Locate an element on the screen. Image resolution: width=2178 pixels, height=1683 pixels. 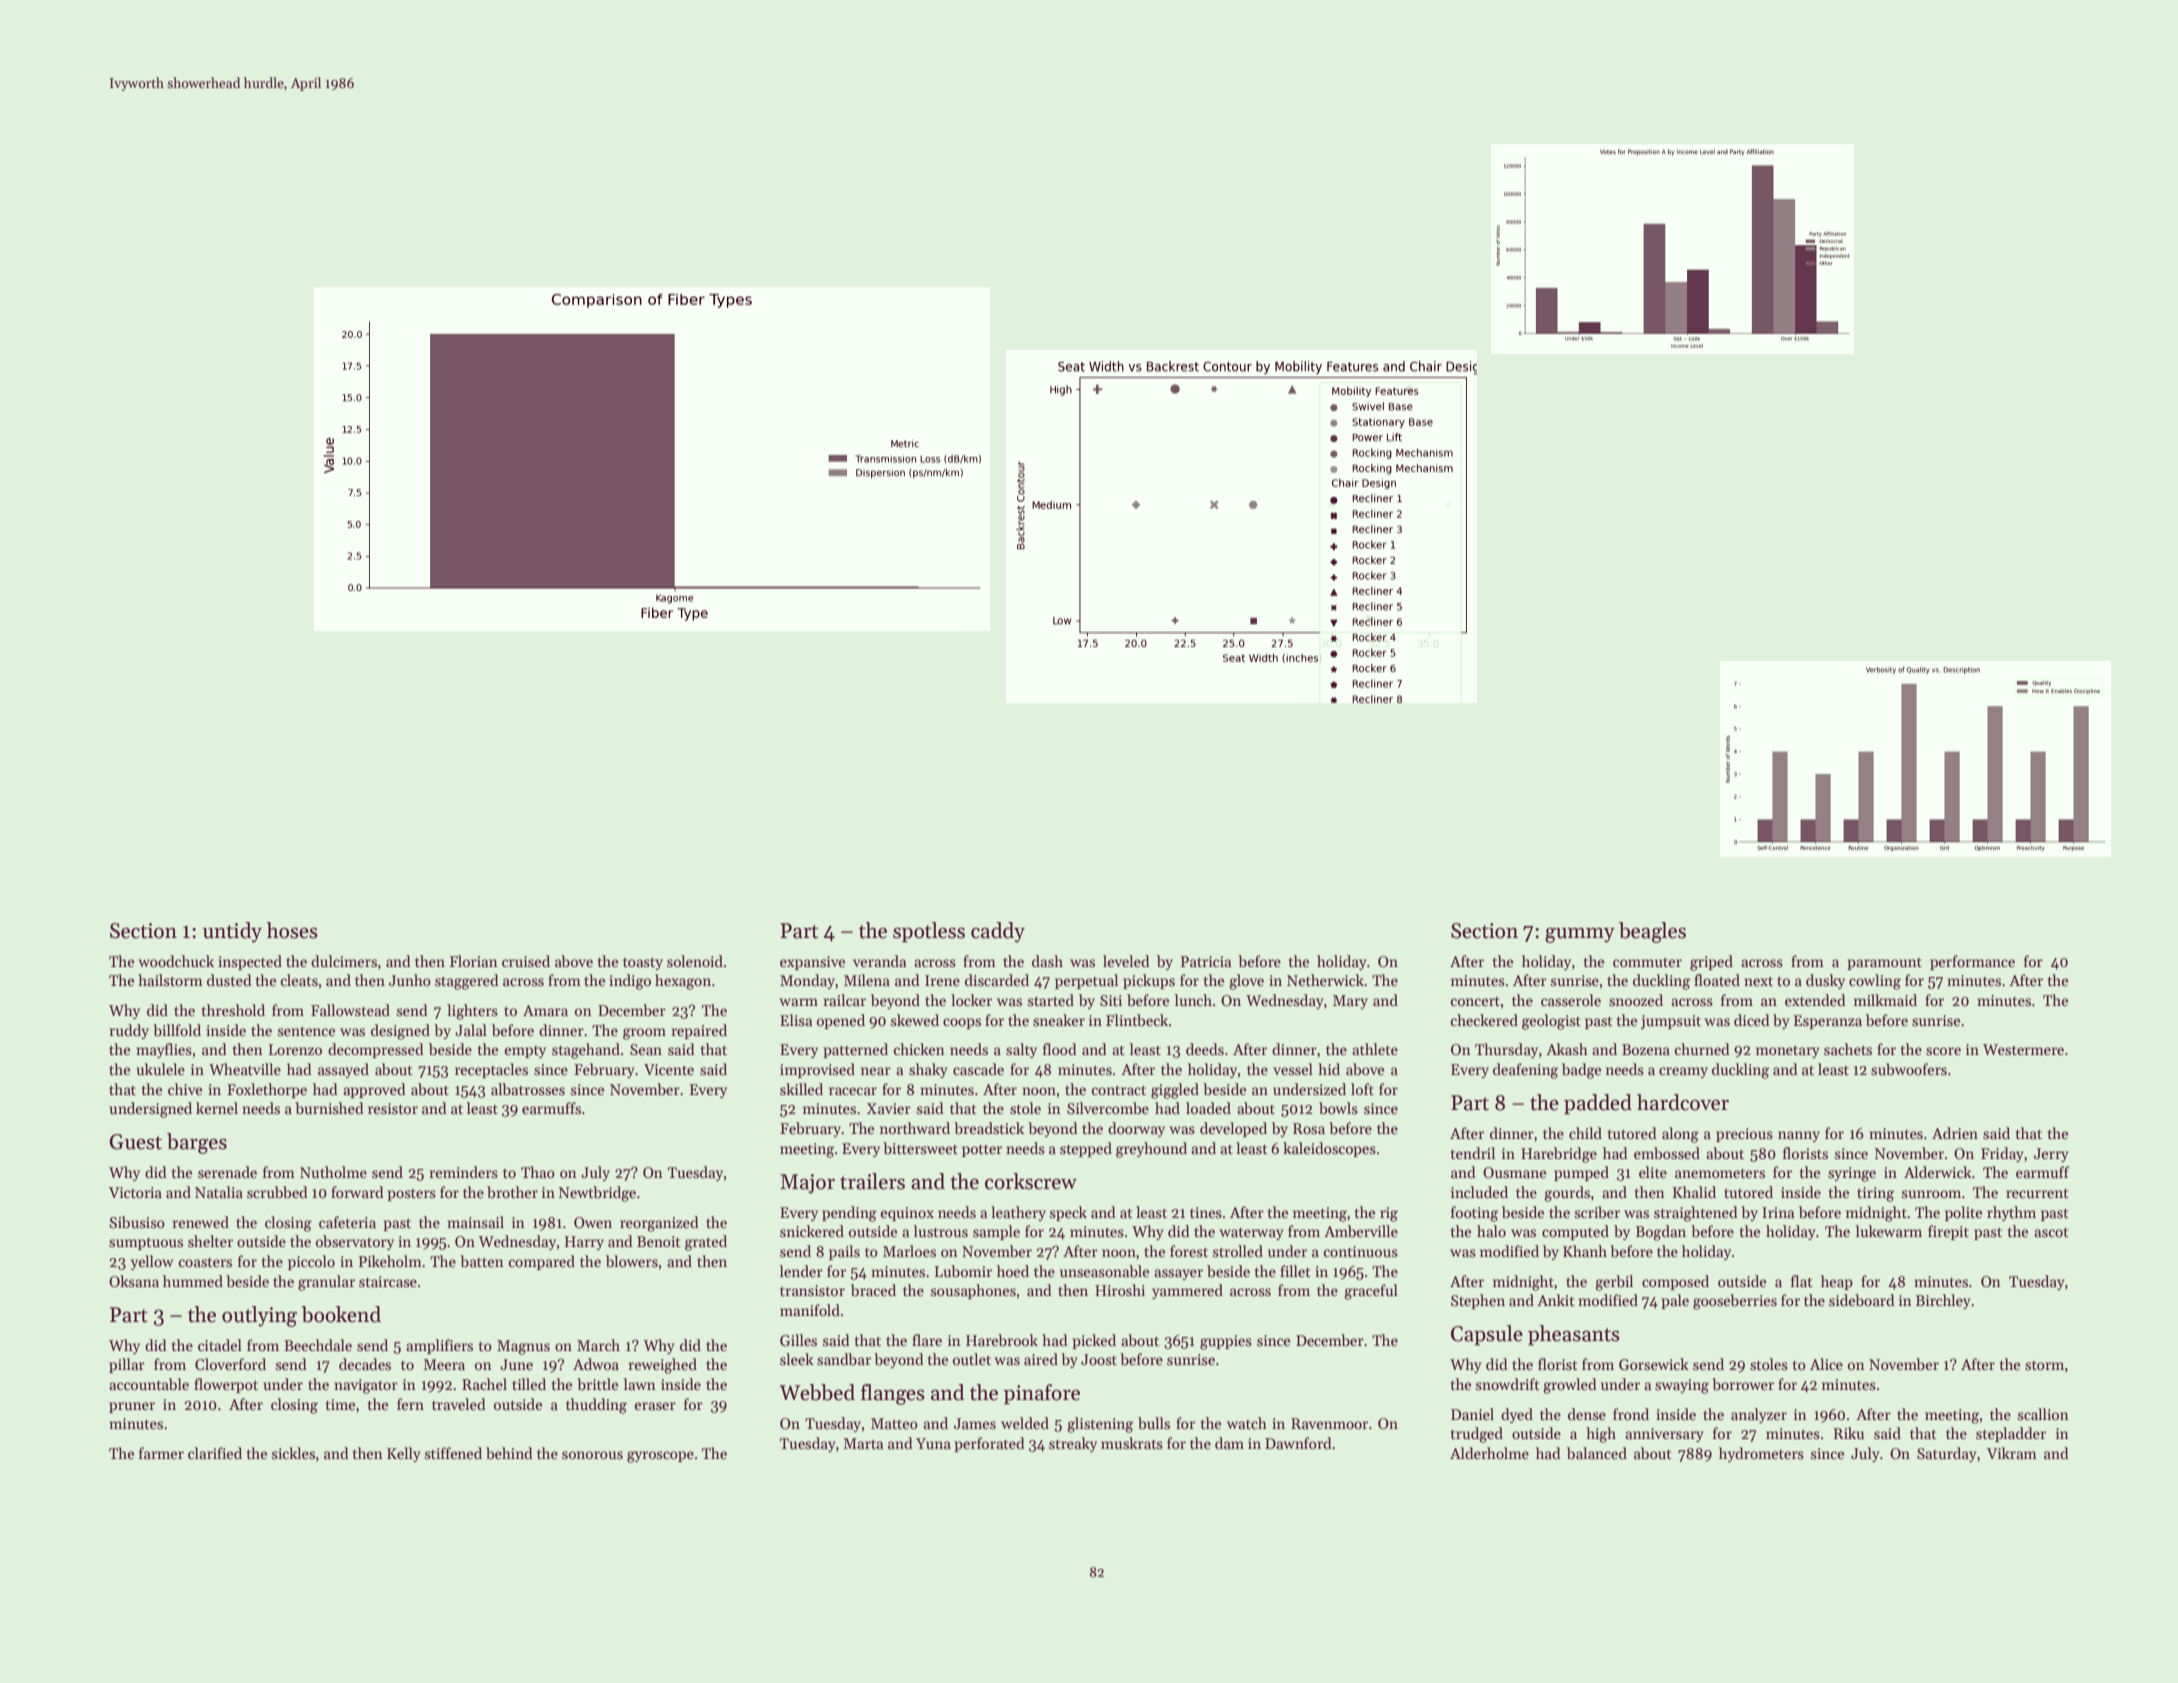
hoses is located at coordinates (292, 930).
